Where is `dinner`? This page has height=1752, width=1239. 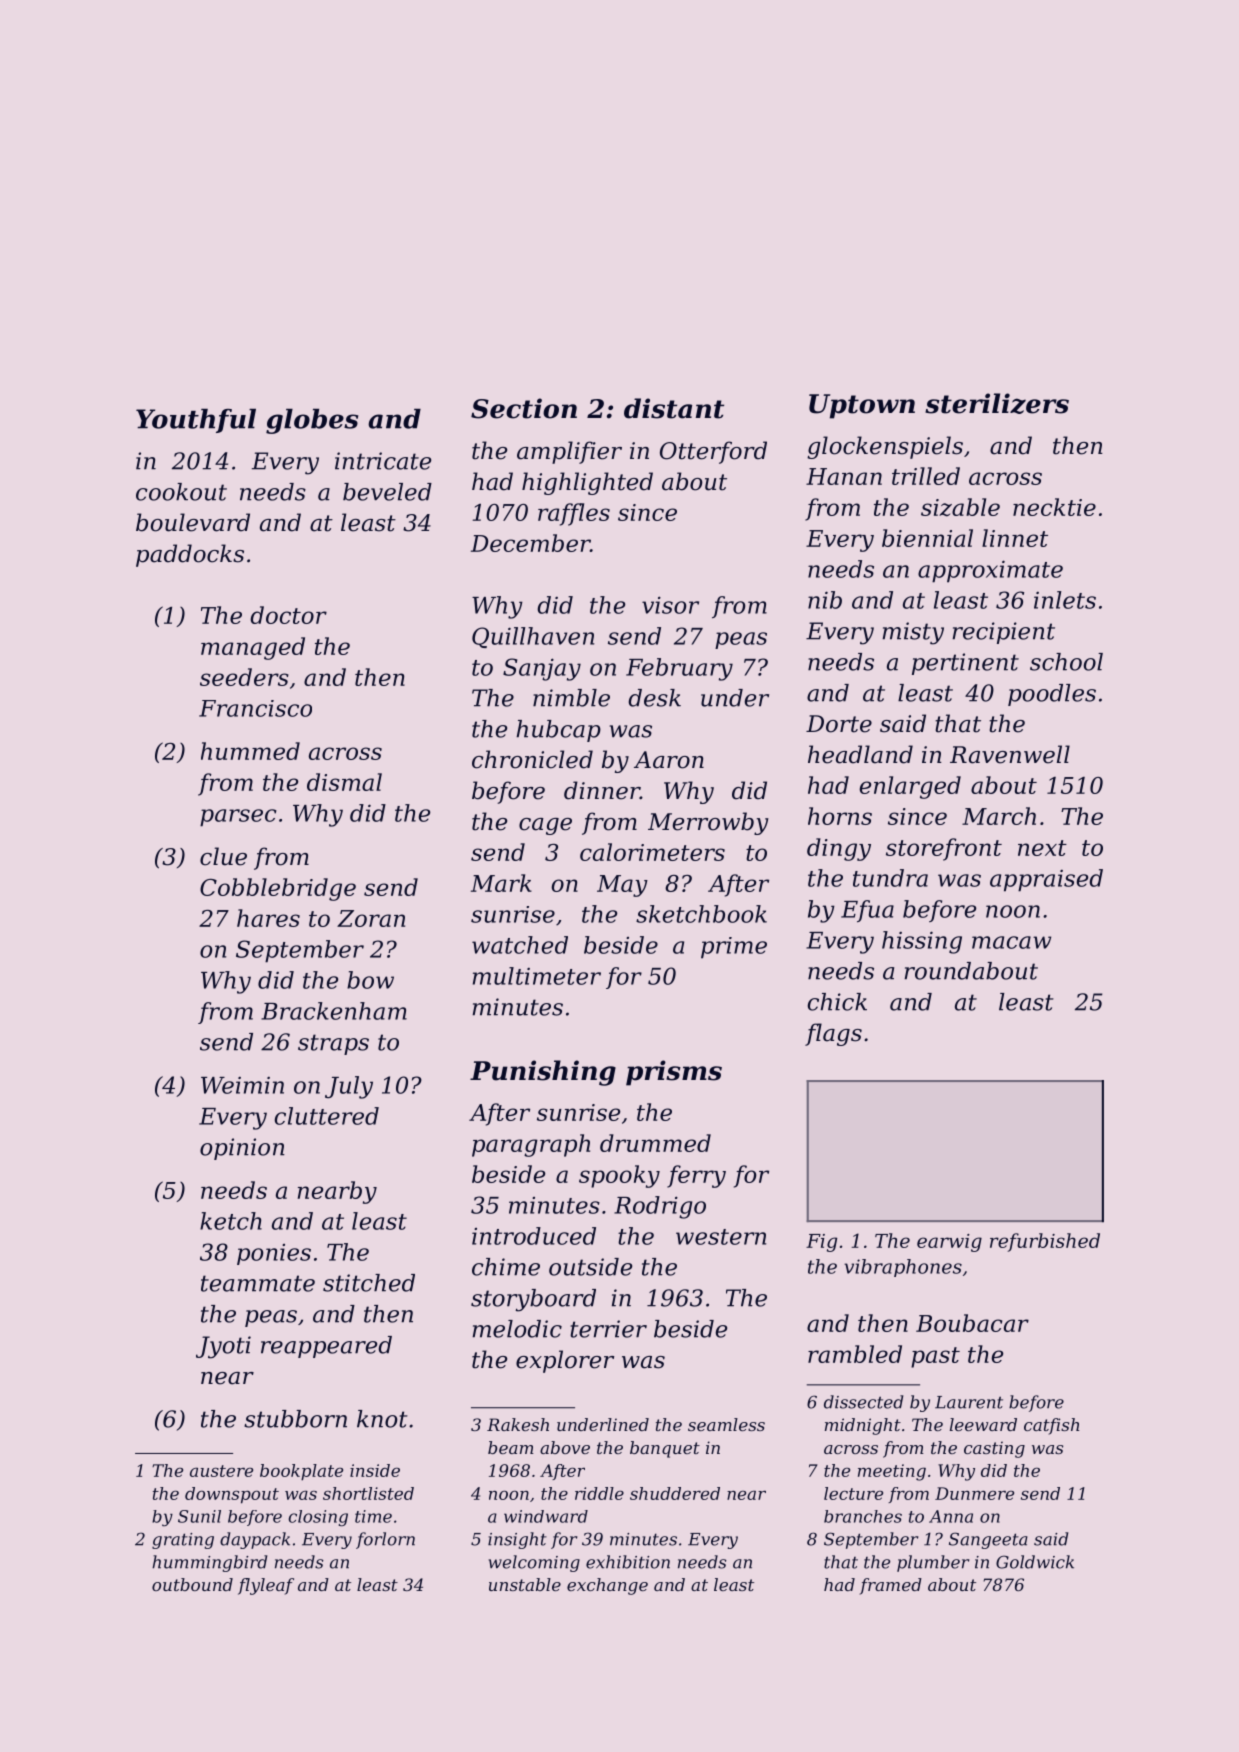
dinner is located at coordinates (602, 790).
